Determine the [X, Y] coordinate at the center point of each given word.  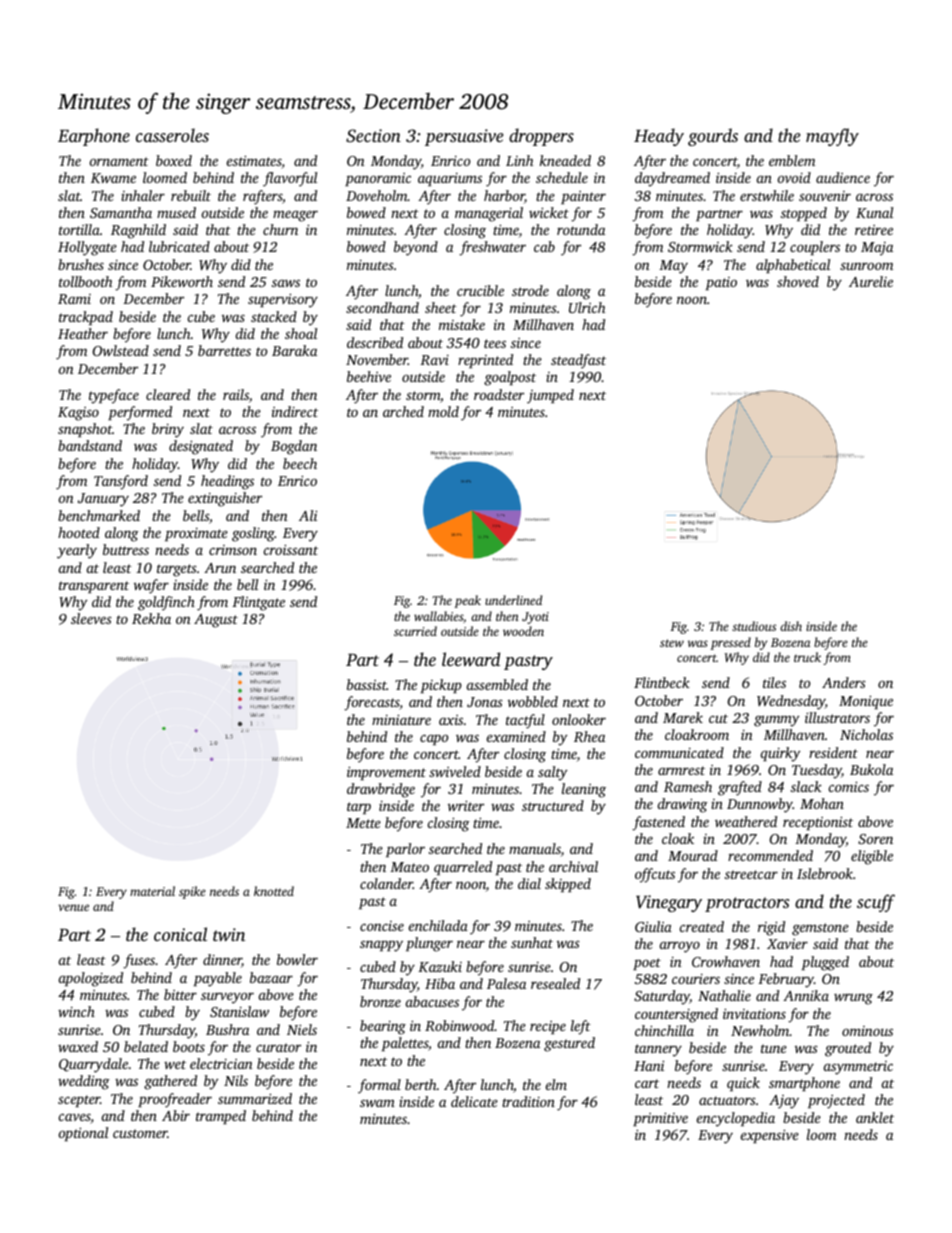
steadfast [578, 361]
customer [140, 1133]
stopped [804, 214]
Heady [659, 137]
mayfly [832, 137]
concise [382, 926]
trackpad [86, 318]
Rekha [151, 618]
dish [791, 626]
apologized [91, 979]
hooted [79, 532]
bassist [367, 684]
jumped [550, 396]
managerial [489, 214]
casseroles [172, 135]
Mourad [693, 855]
